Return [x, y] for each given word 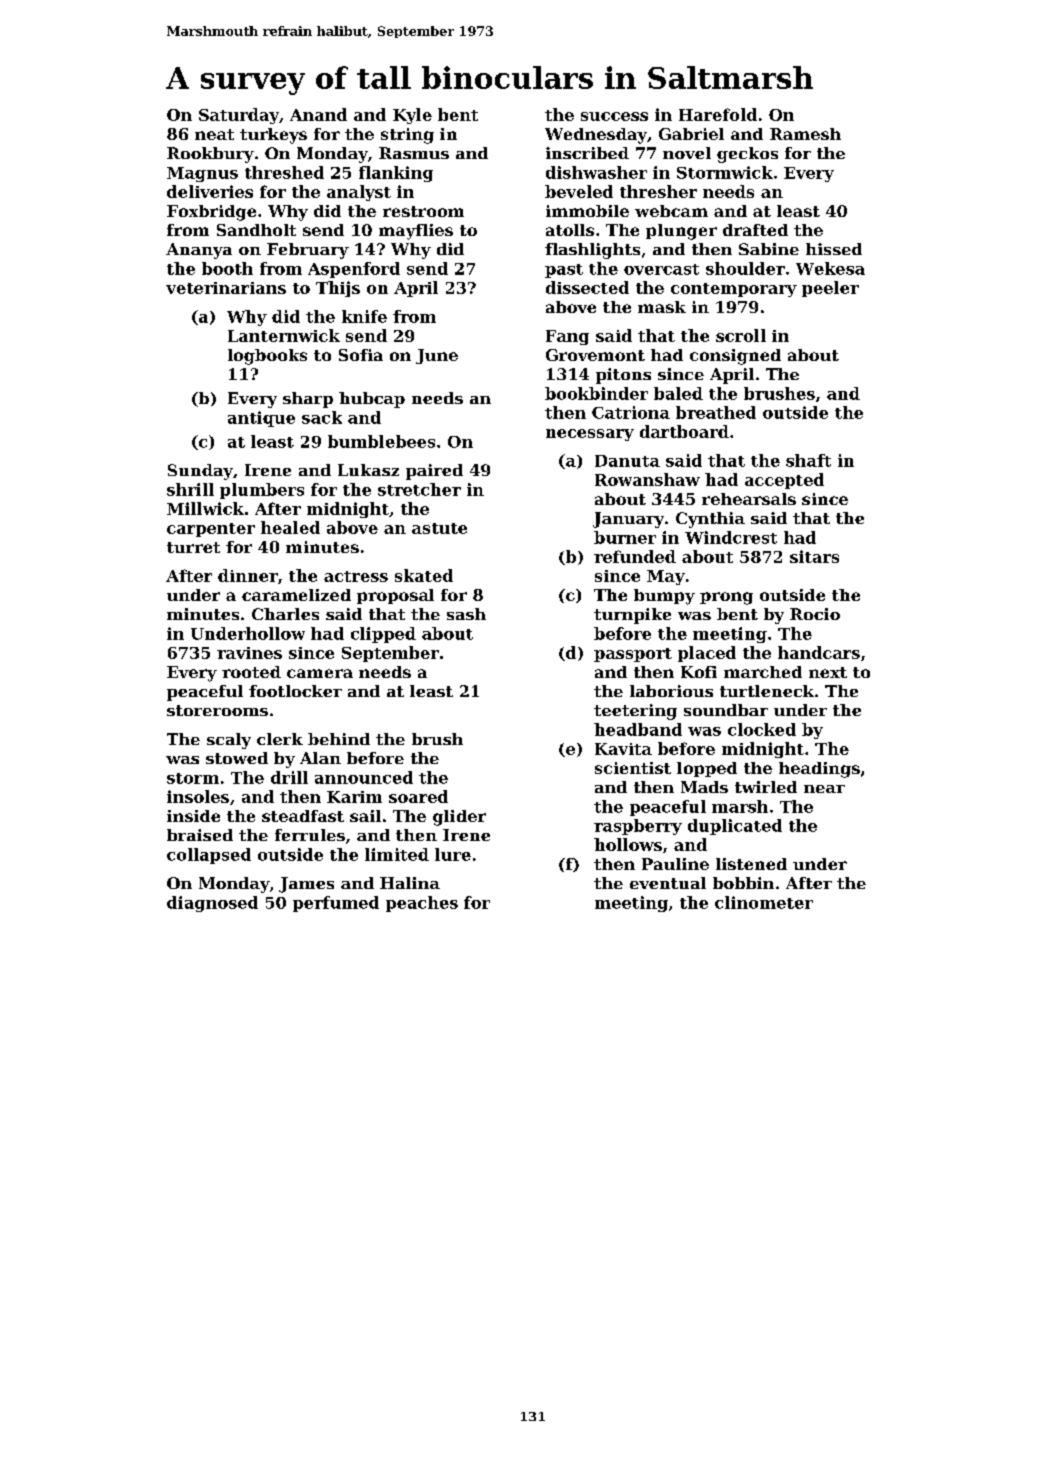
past [564, 271]
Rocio [815, 614]
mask [662, 307]
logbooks [267, 357]
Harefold [718, 114]
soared [418, 796]
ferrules [310, 835]
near [824, 789]
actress [356, 576]
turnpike [632, 616]
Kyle [412, 116]
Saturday [239, 116]
